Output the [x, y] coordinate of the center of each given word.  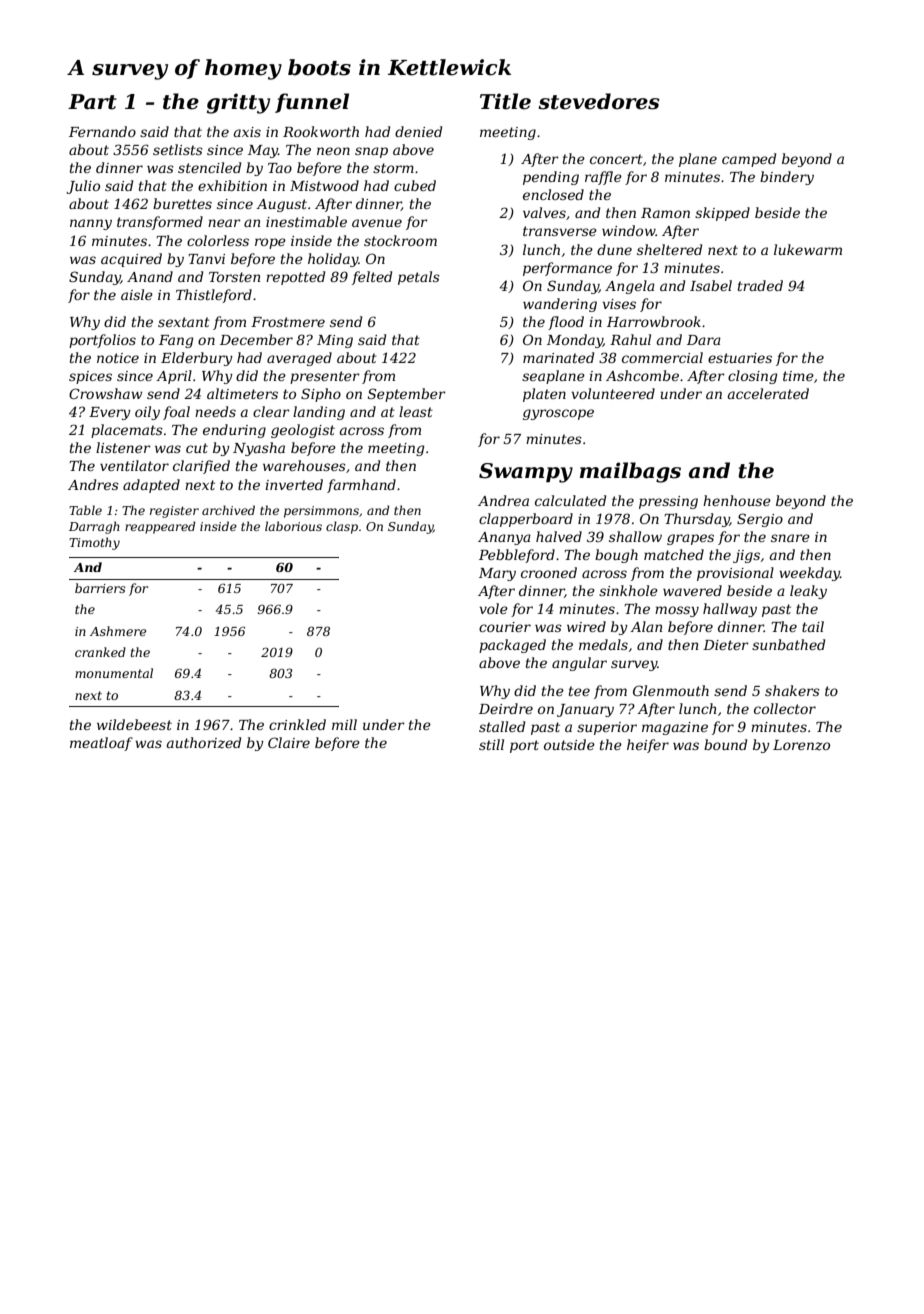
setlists [178, 149]
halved [559, 536]
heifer [648, 746]
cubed [415, 185]
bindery [787, 178]
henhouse [737, 500]
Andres [93, 484]
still [491, 744]
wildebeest [134, 724]
